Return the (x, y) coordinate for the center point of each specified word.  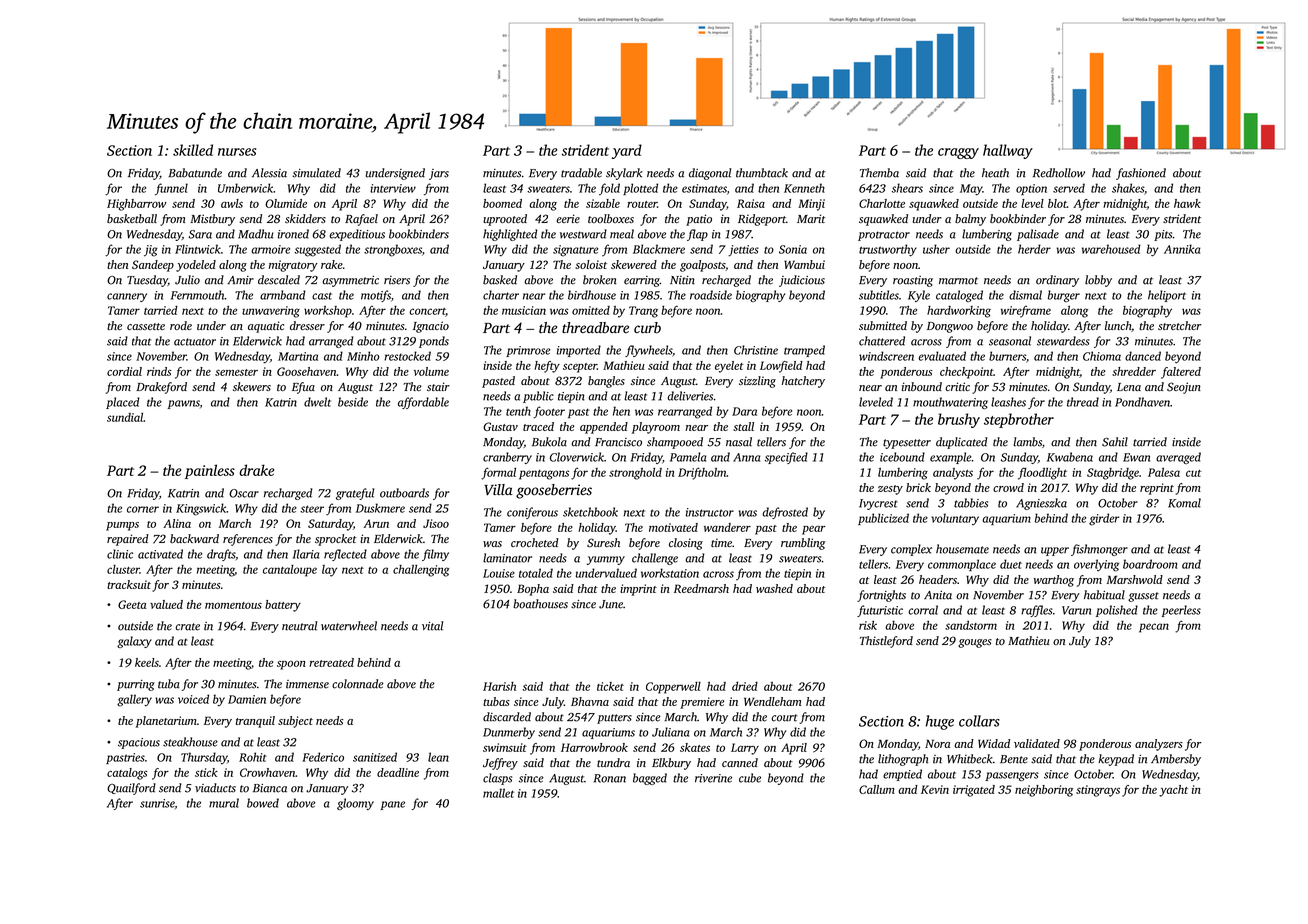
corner (143, 509)
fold (609, 189)
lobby (1098, 281)
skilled (193, 150)
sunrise (157, 803)
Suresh (603, 543)
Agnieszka (1041, 504)
